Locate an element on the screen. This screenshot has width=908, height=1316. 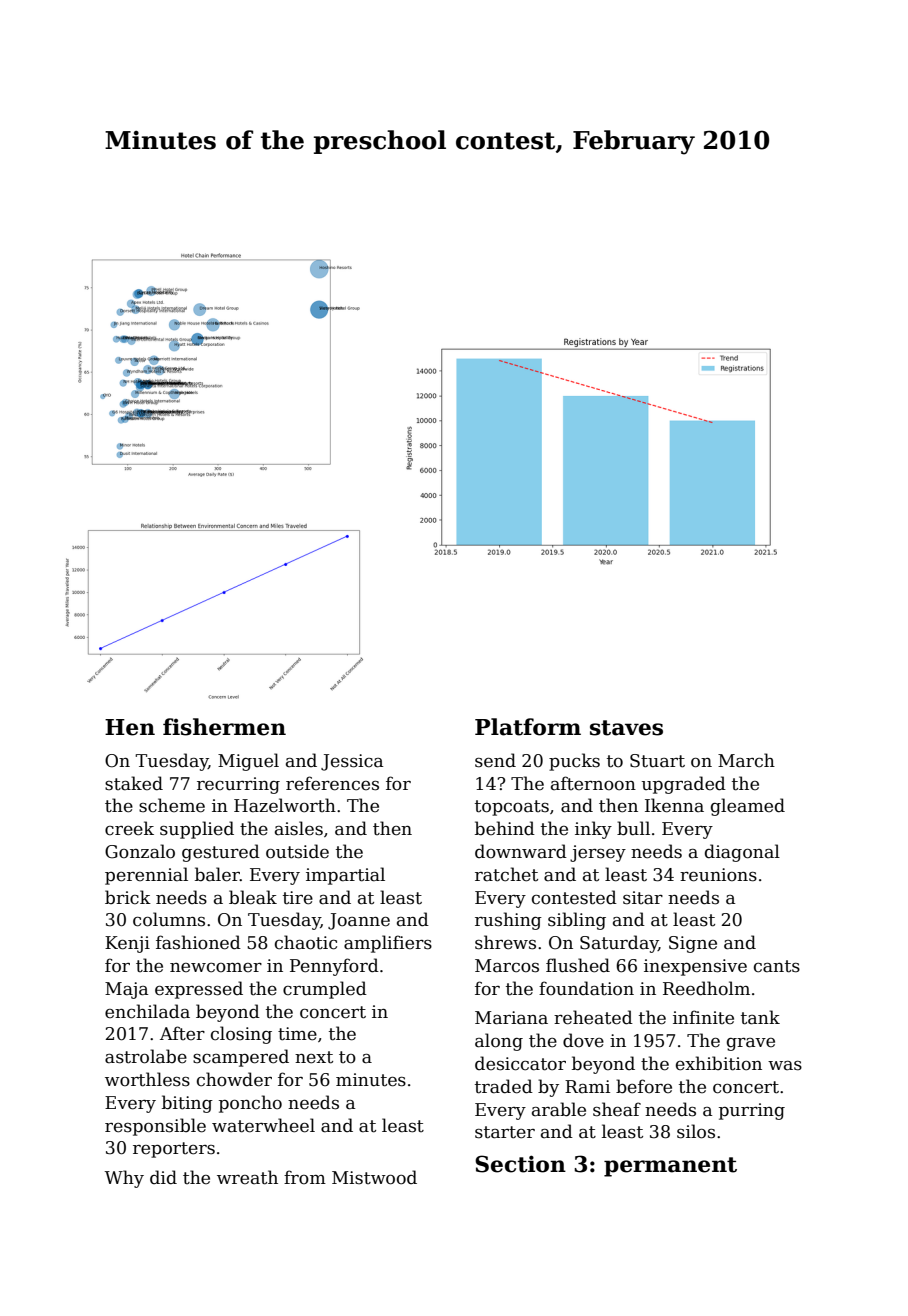
staves is located at coordinates (626, 728).
